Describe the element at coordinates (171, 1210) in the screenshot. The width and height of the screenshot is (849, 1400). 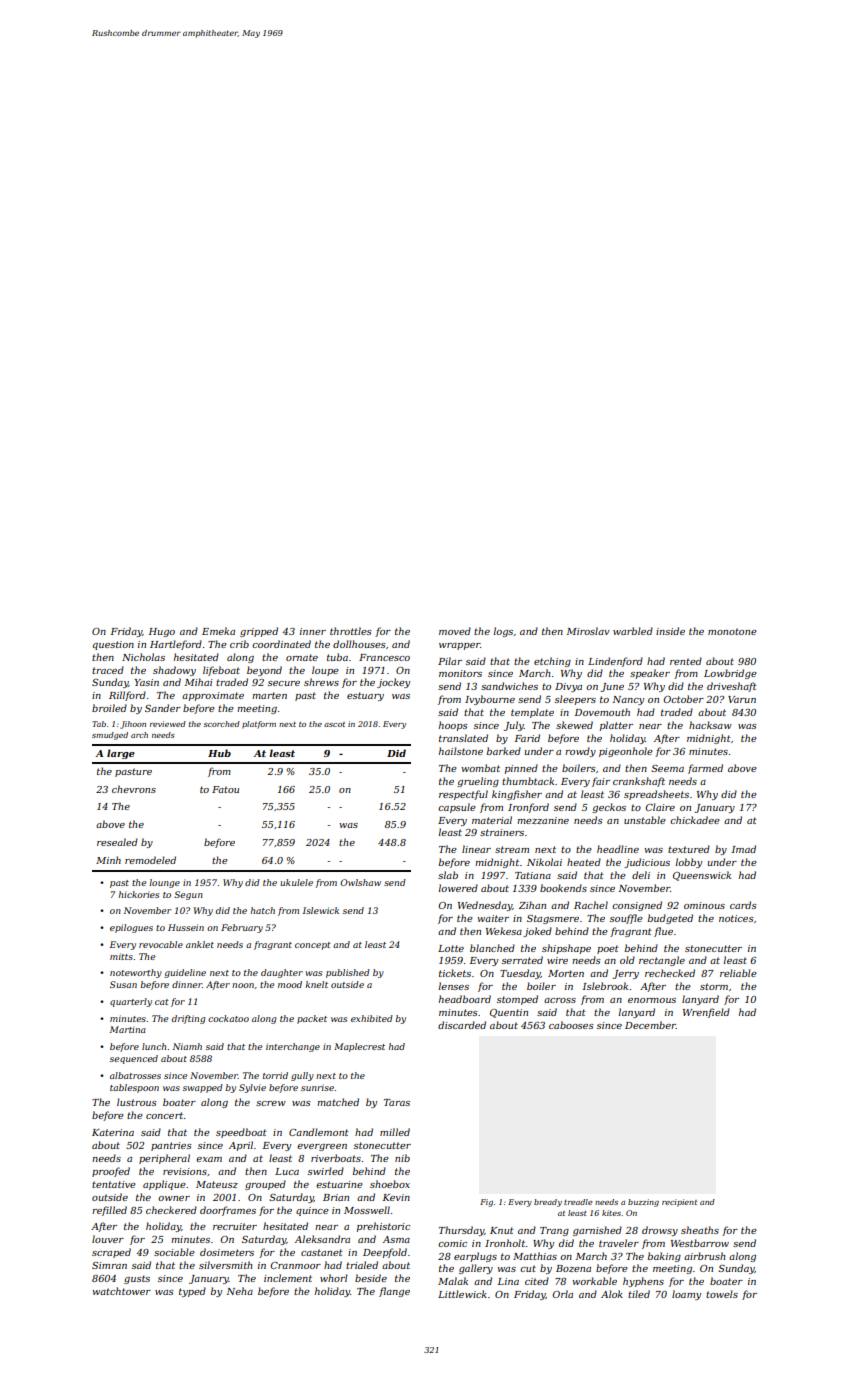
I see `checkered` at that location.
